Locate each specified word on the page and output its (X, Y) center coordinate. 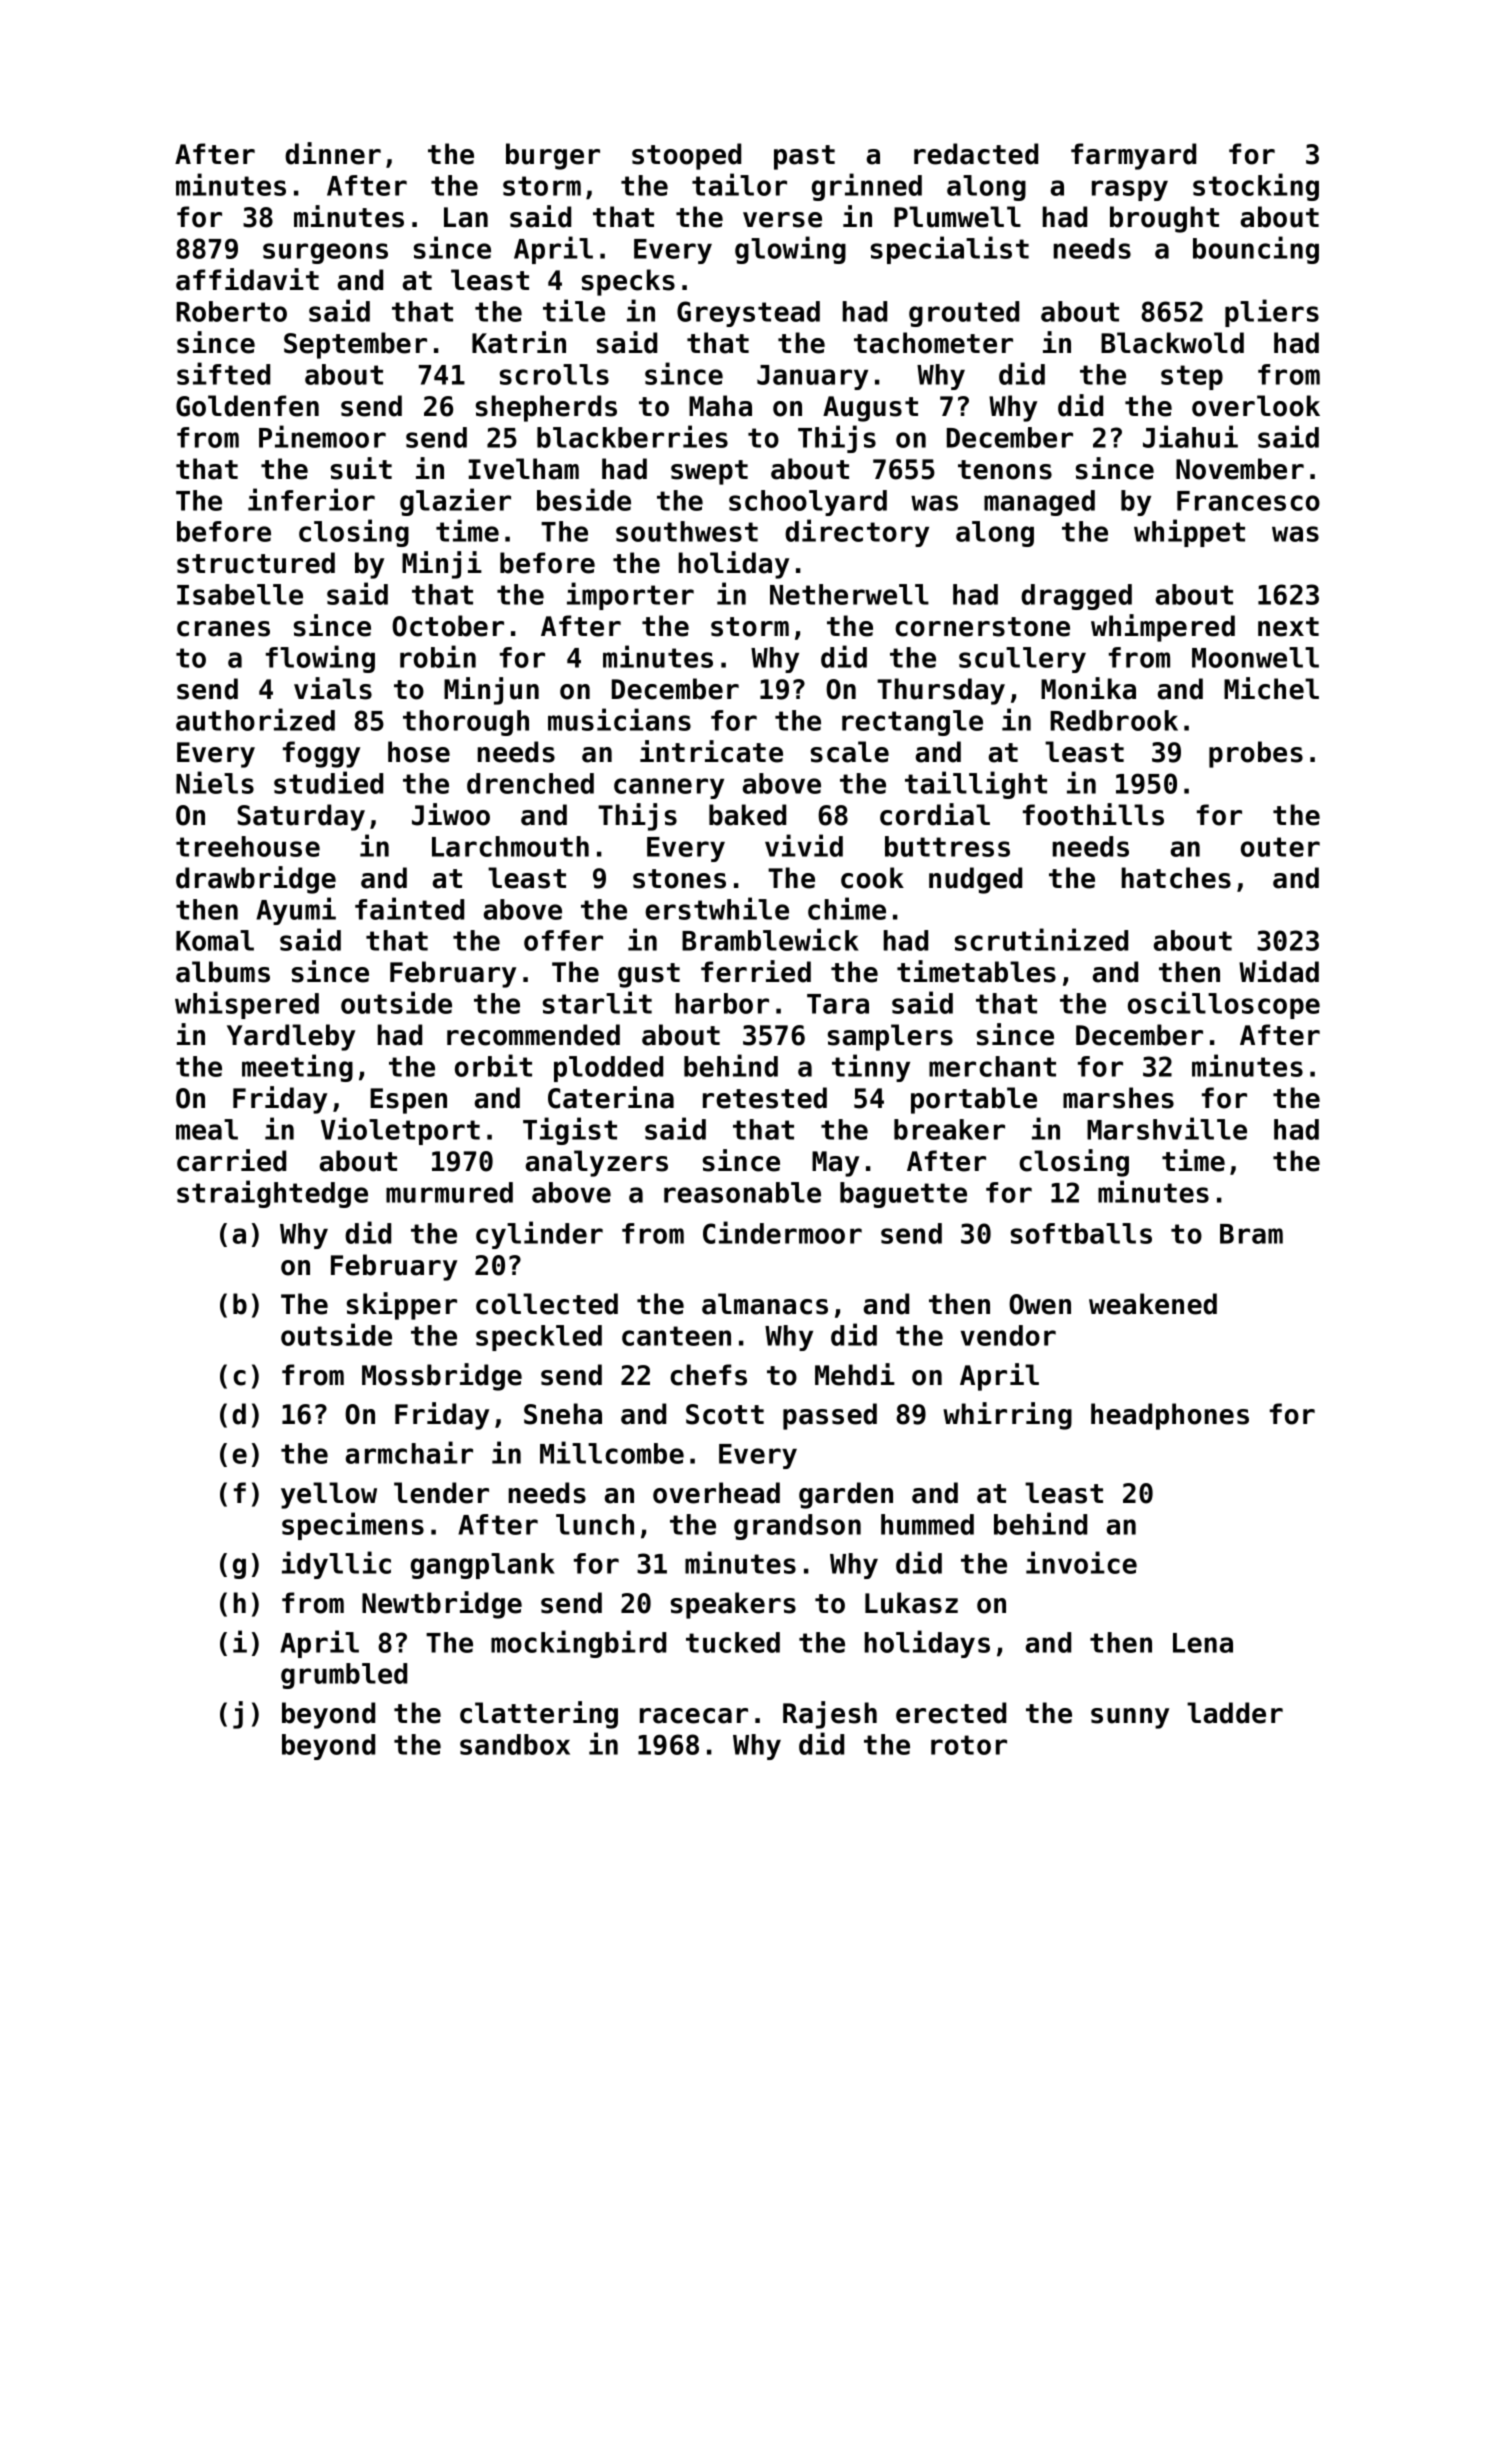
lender (441, 1493)
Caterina (611, 1097)
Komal (215, 940)
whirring (1007, 1416)
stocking (1256, 187)
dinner (333, 153)
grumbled (344, 1676)
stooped (686, 156)
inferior (311, 499)
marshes (1118, 1098)
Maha (720, 406)
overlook (1256, 406)
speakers (733, 1605)
